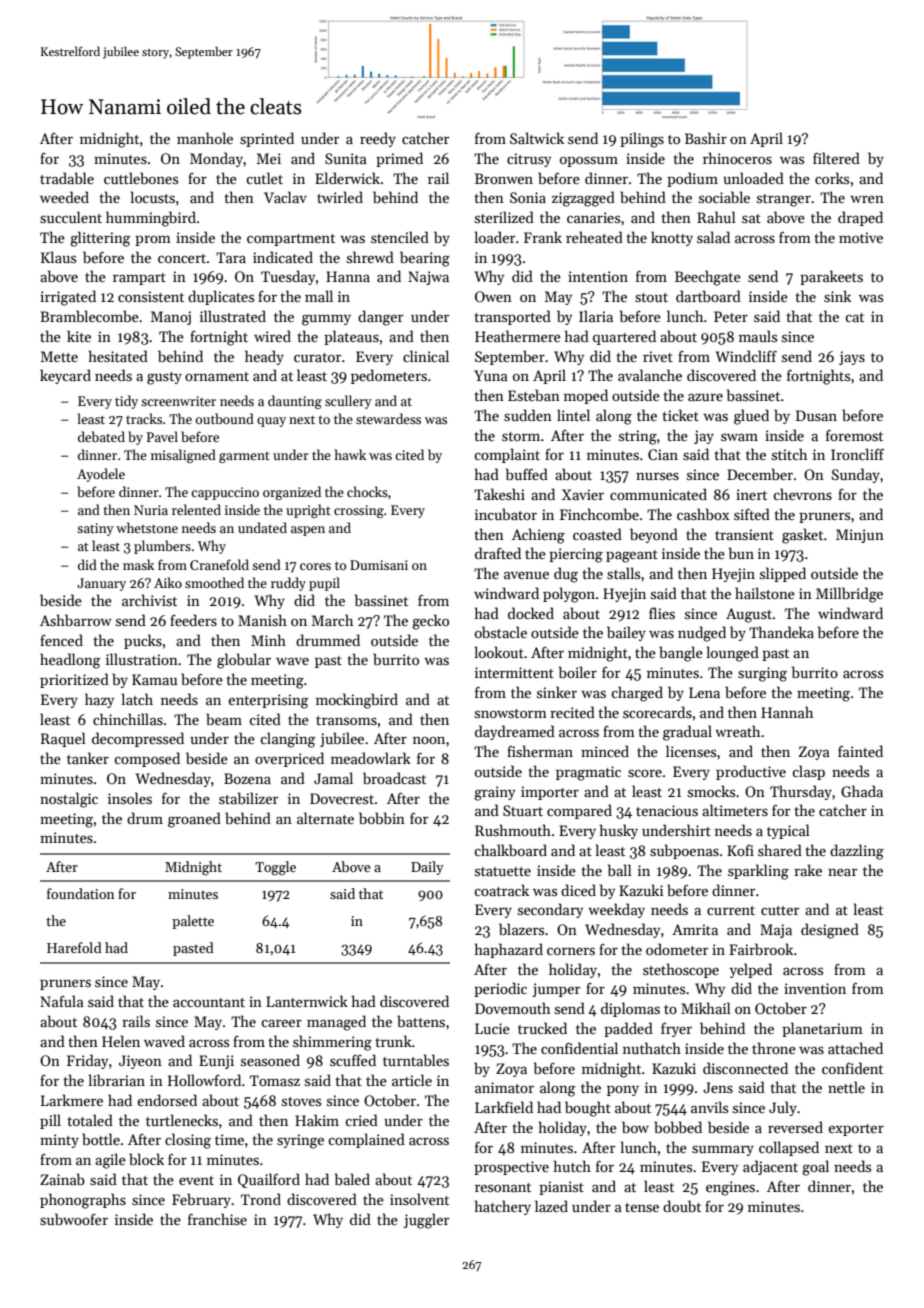 The image size is (924, 1308). What do you see at coordinates (857, 454) in the screenshot?
I see `Ironcliff` at bounding box center [857, 454].
